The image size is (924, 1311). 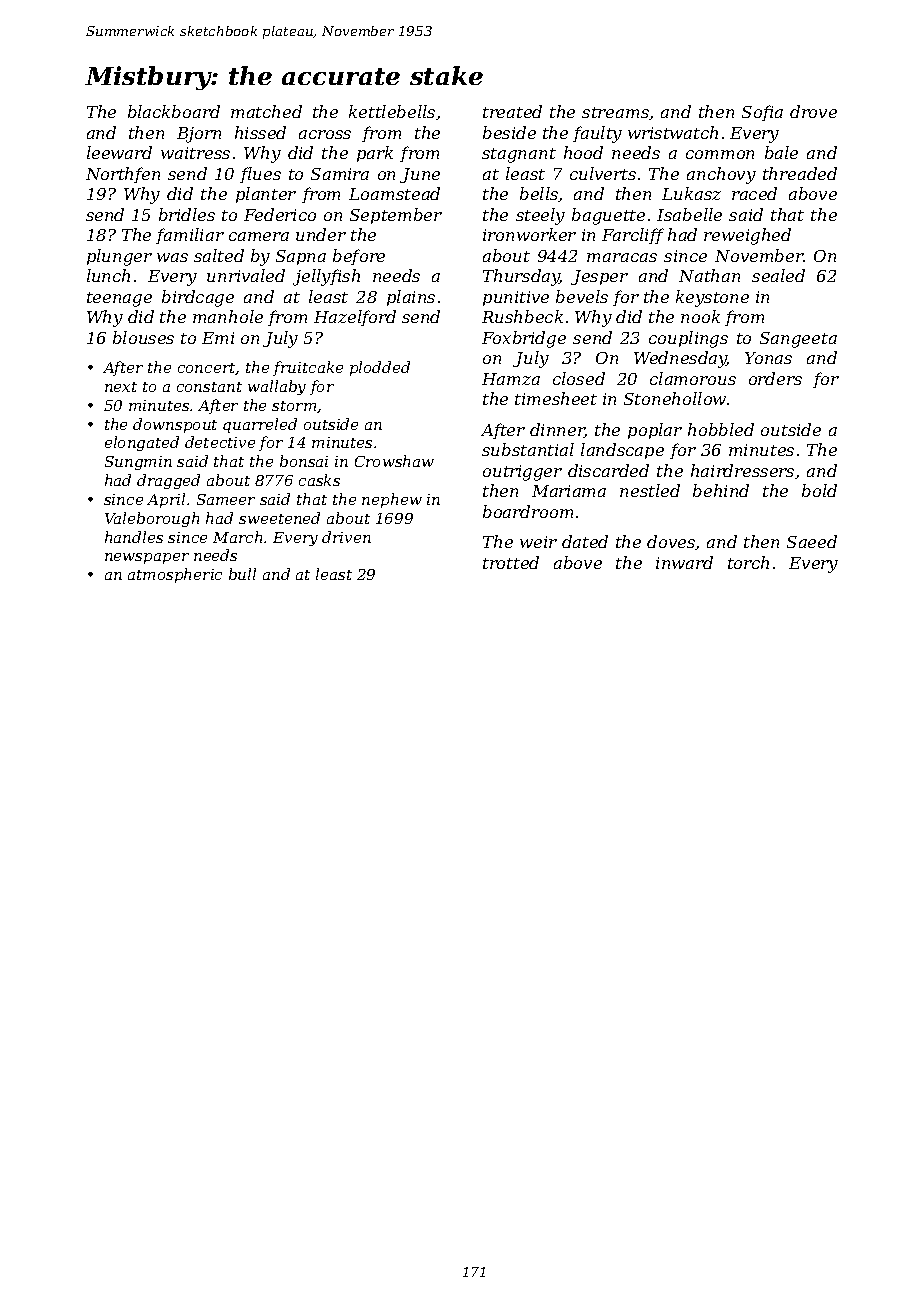 What do you see at coordinates (175, 575) in the image?
I see `atmospheric` at bounding box center [175, 575].
